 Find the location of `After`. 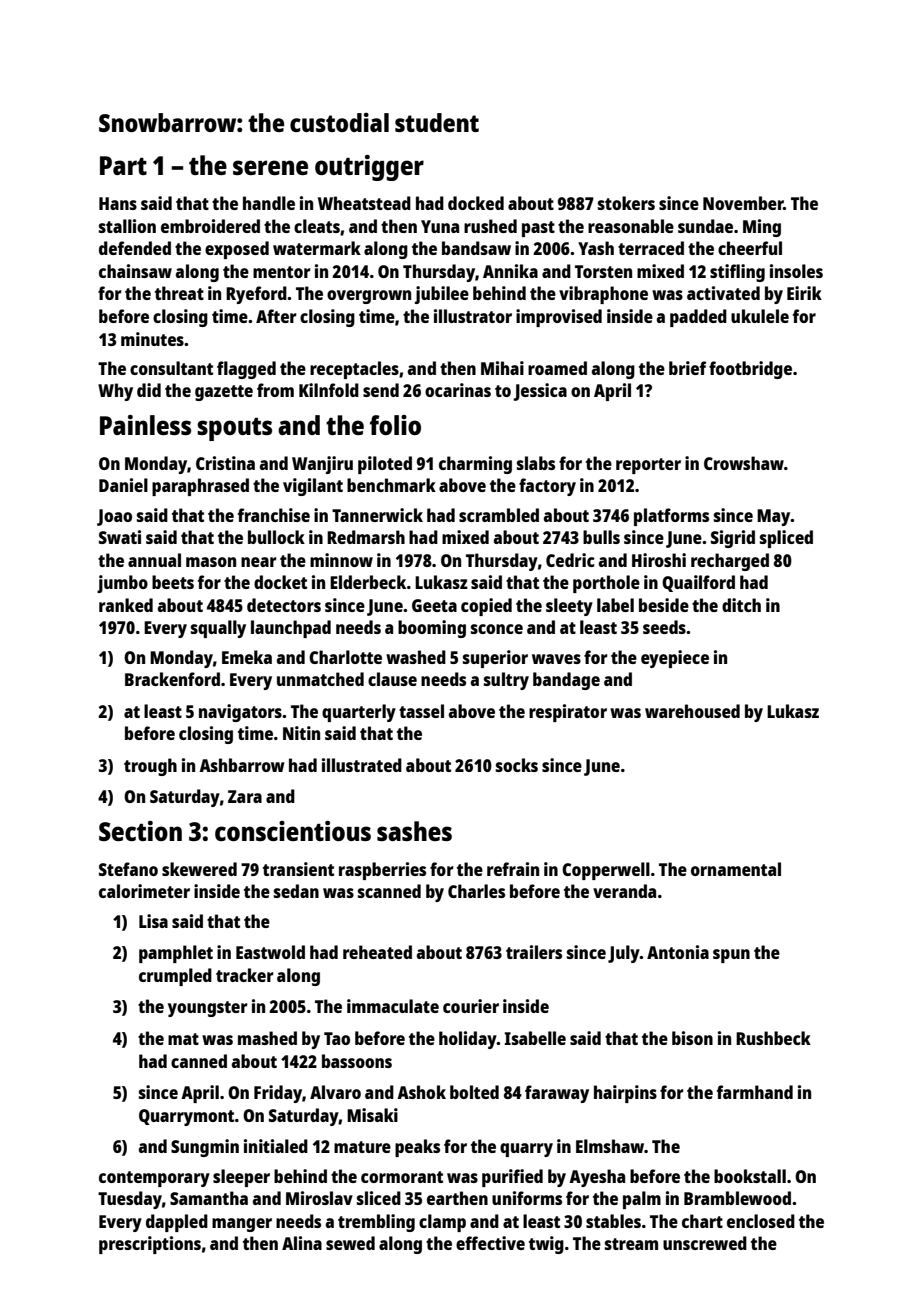

After is located at coordinates (276, 316).
